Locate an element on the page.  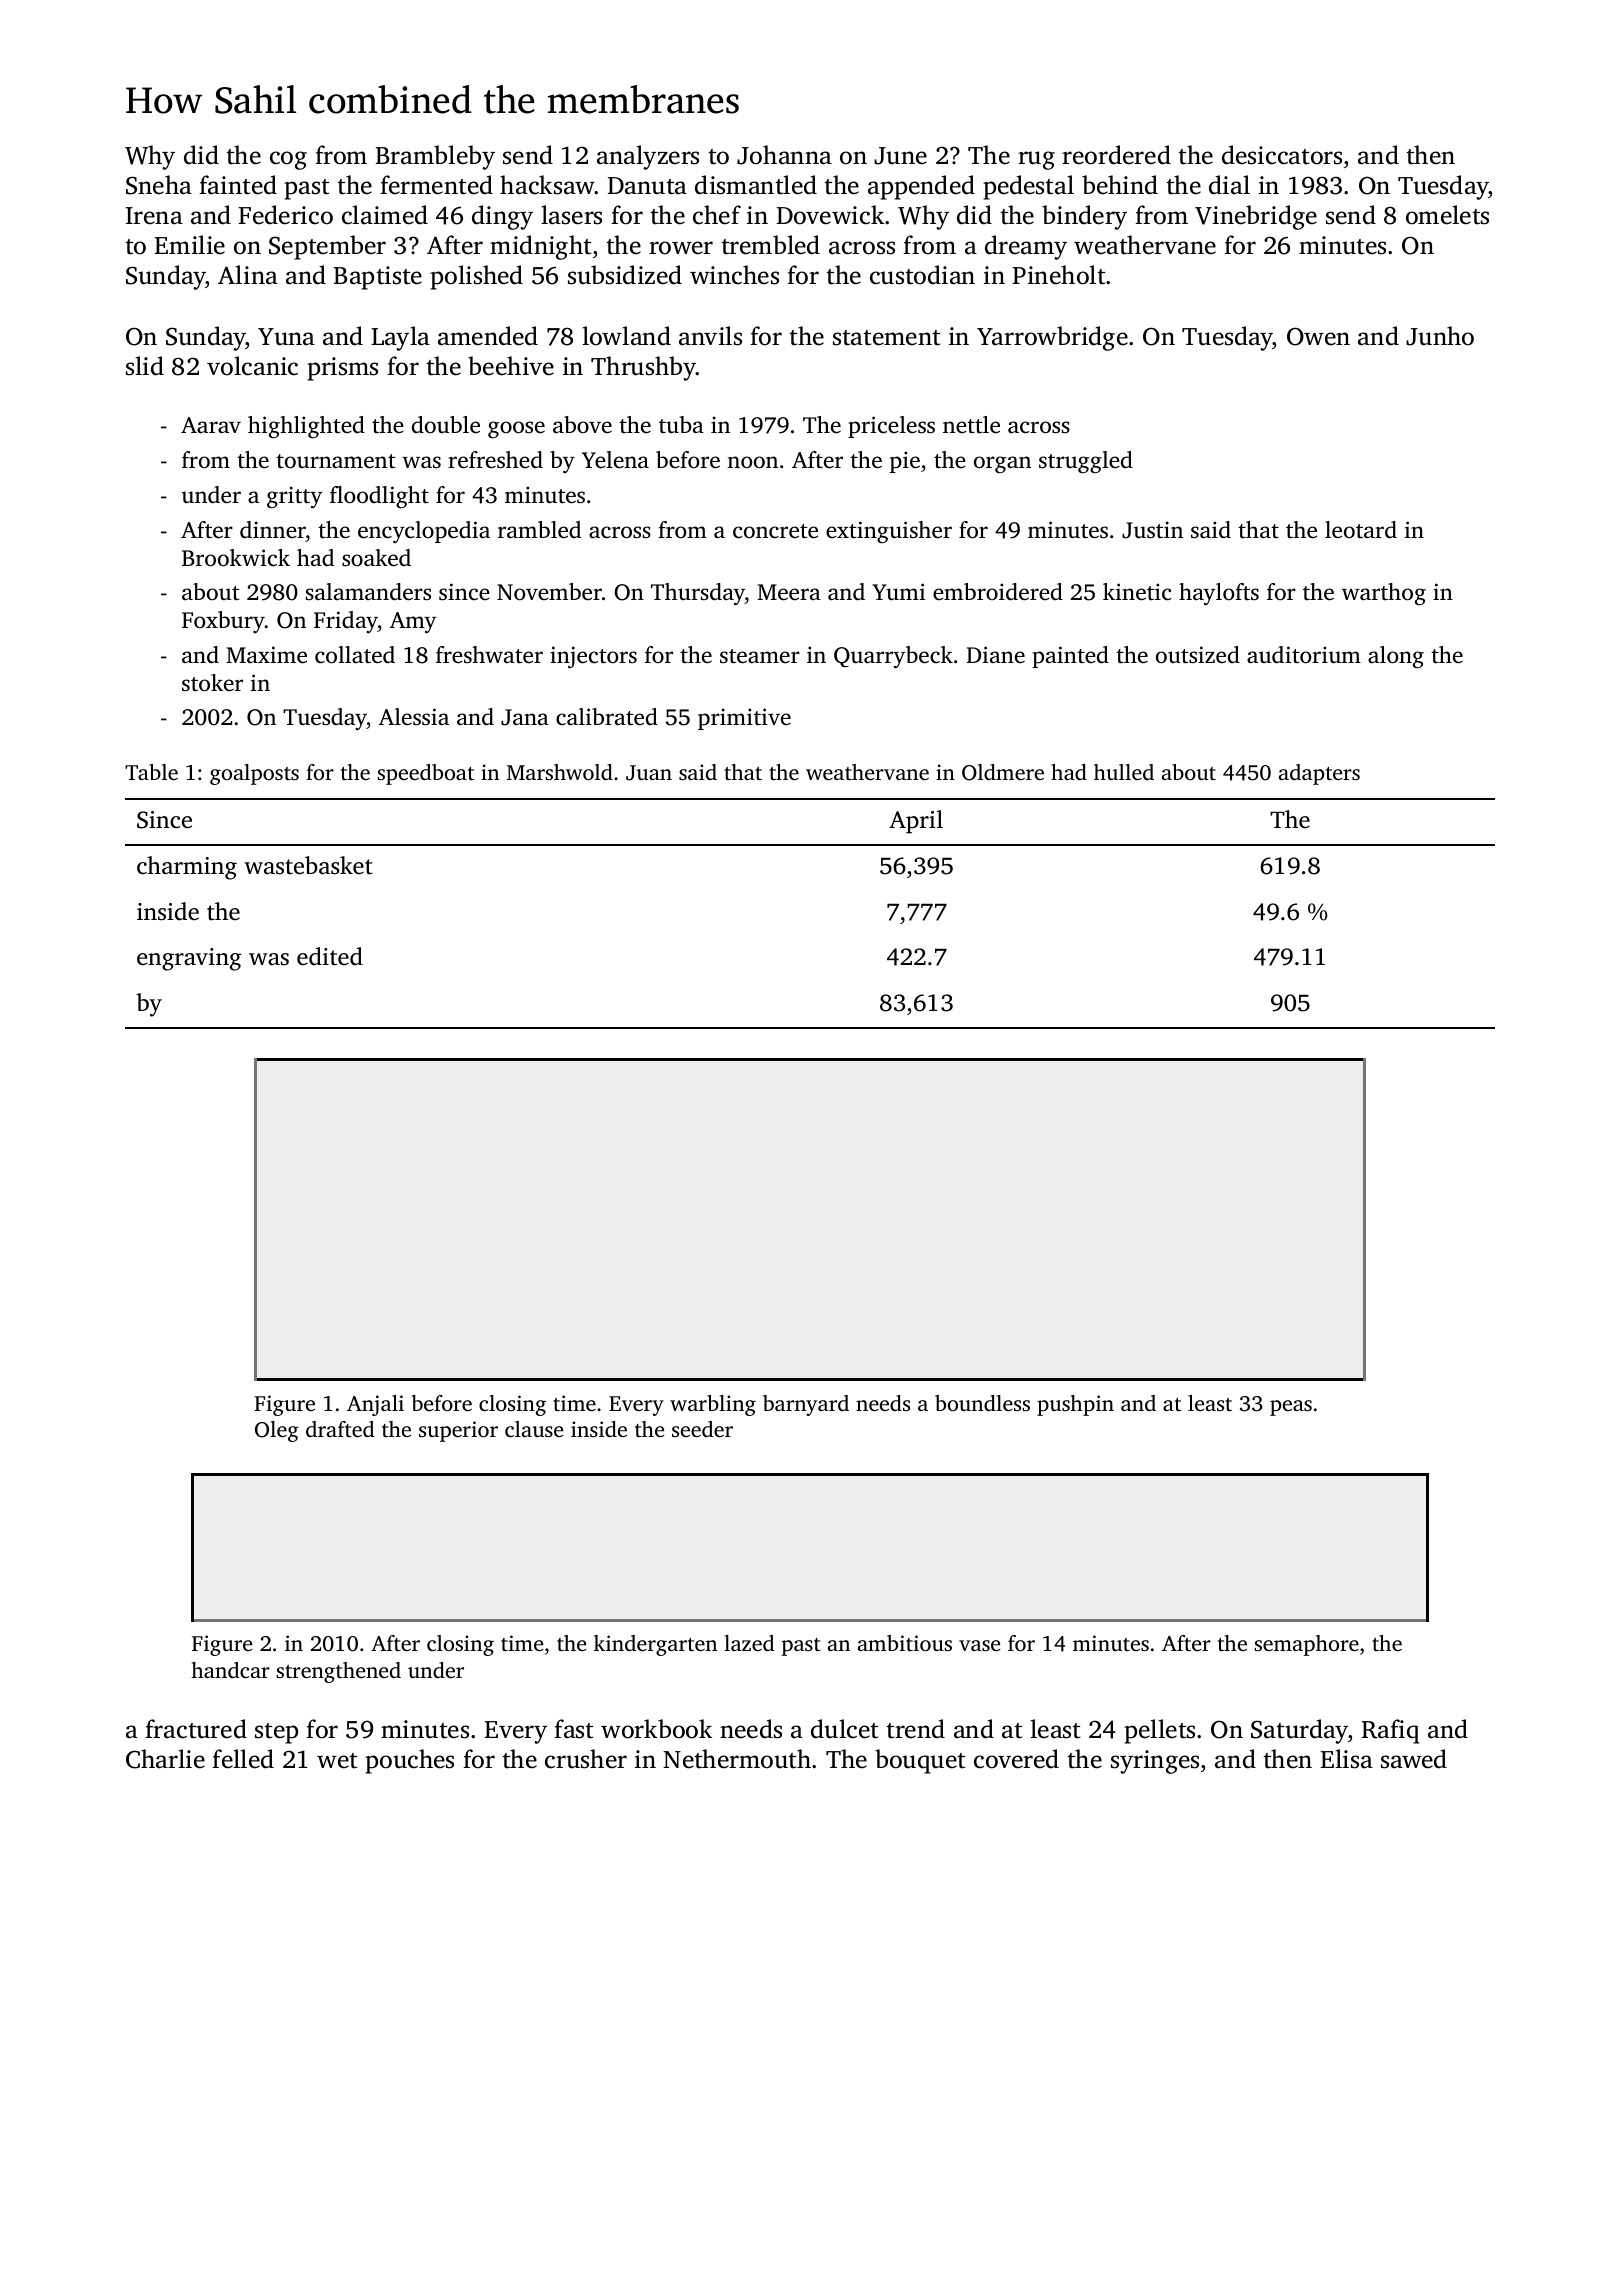
Aarav is located at coordinates (211, 425).
